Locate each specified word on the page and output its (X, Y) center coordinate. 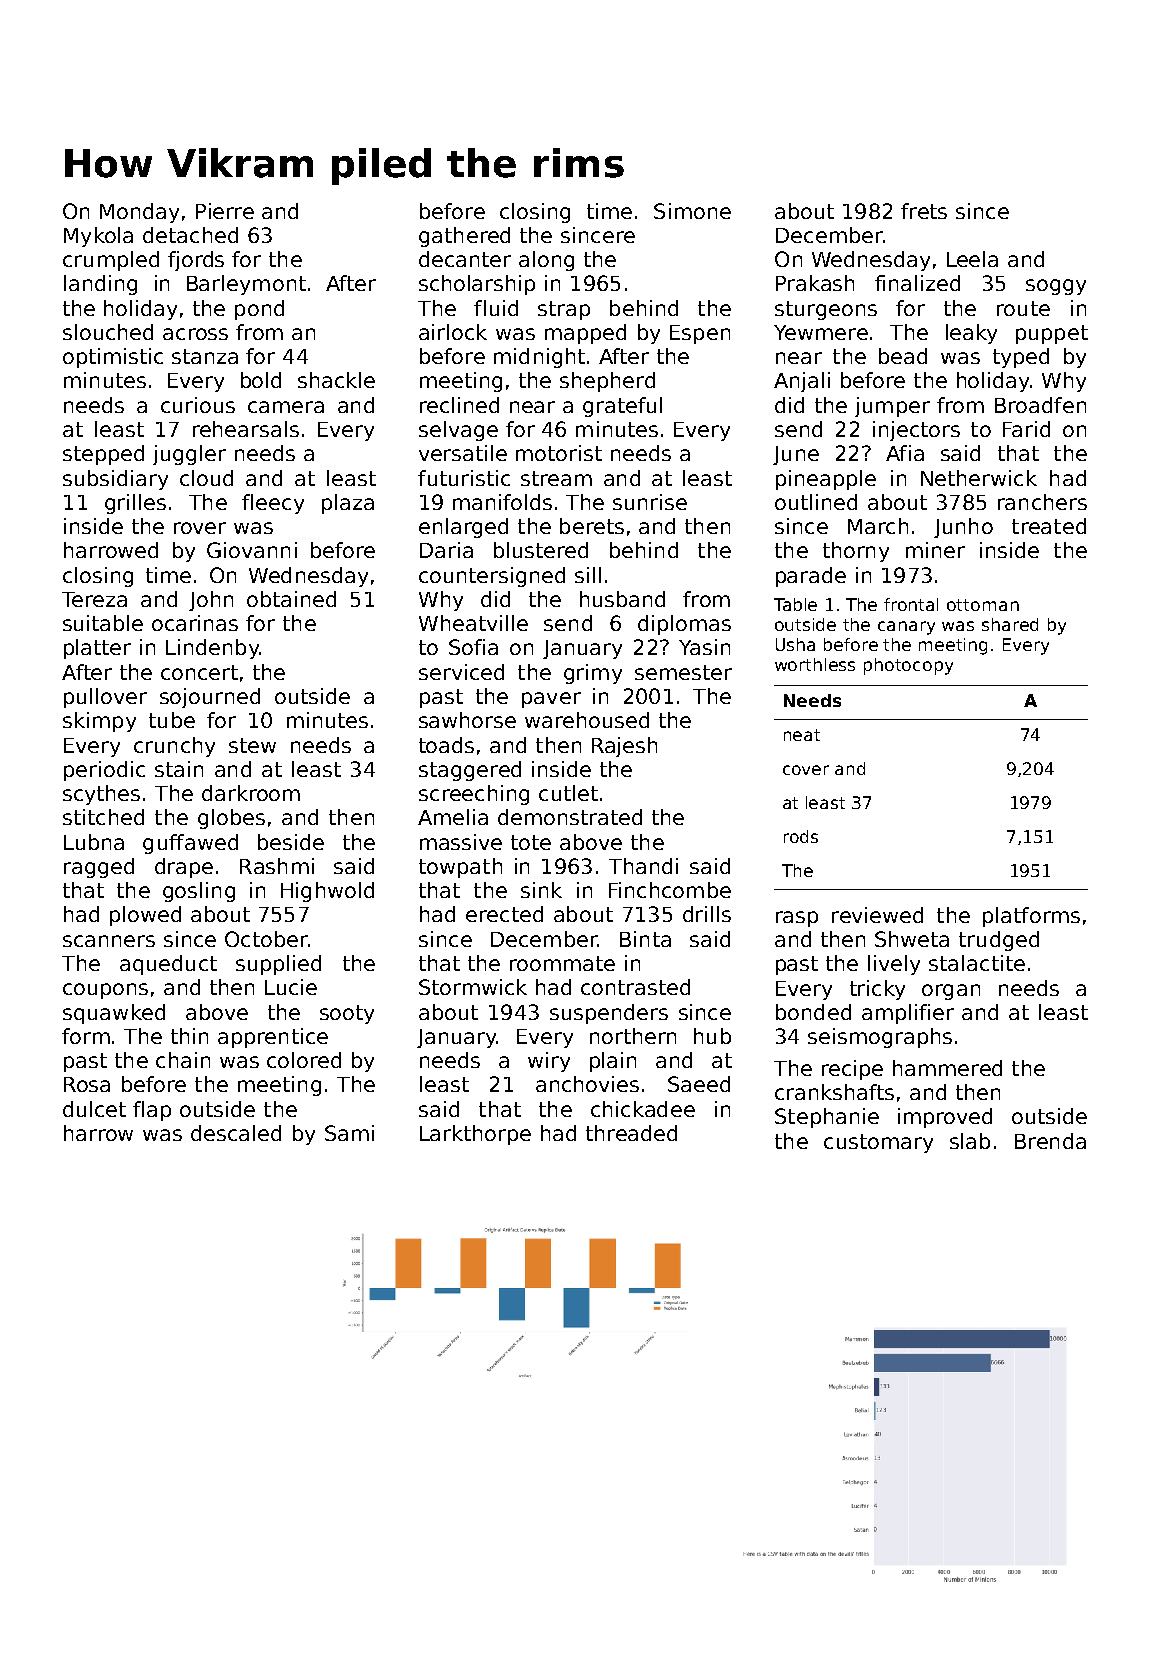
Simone (692, 211)
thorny (856, 552)
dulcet (94, 1109)
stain (179, 769)
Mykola (98, 237)
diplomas (684, 625)
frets (924, 211)
